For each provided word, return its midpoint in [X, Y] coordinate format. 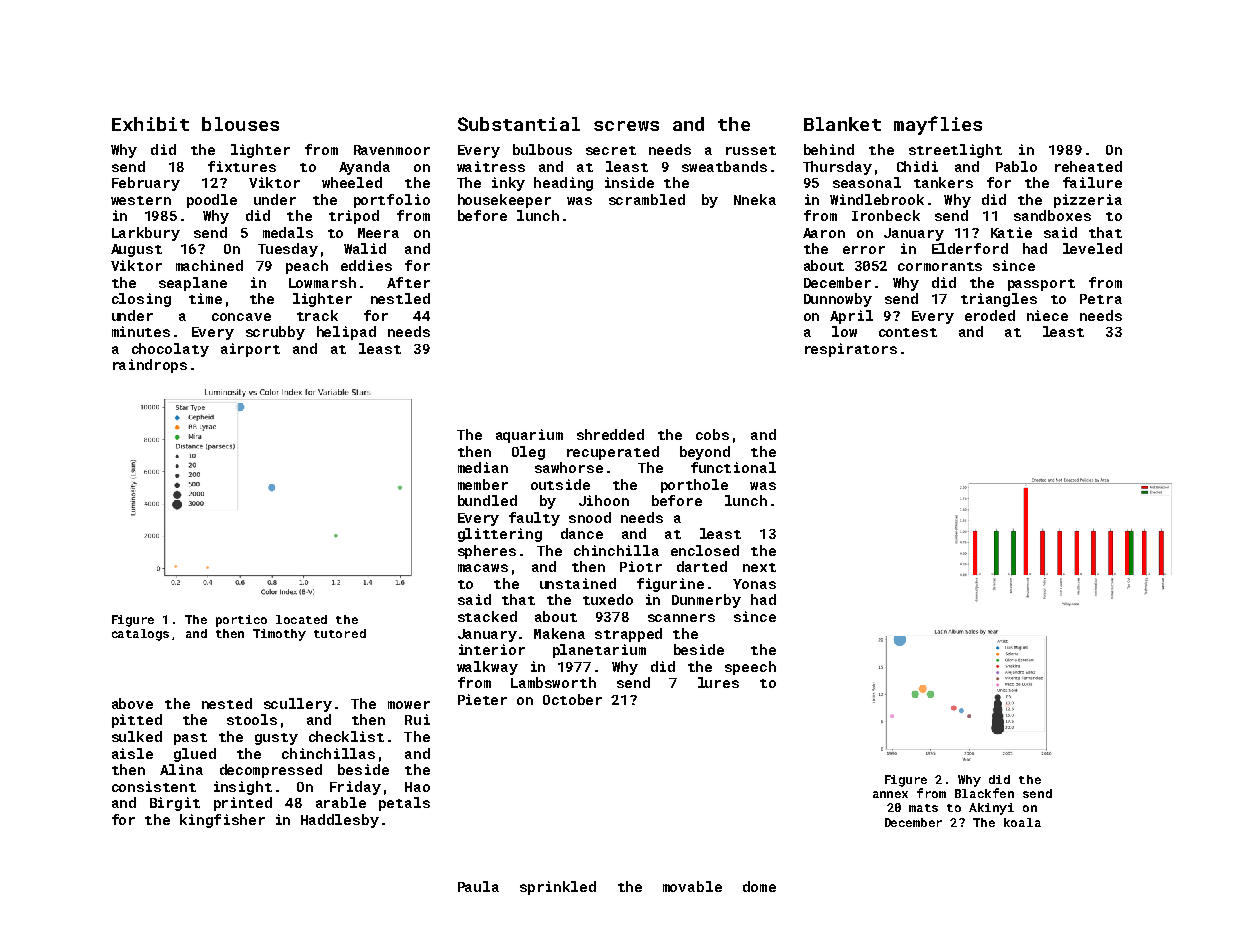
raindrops [150, 366]
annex [890, 794]
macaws [483, 568]
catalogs [140, 635]
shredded [610, 434]
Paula [478, 886]
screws [626, 126]
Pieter [482, 699]
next [759, 567]
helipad [346, 333]
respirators [851, 350]
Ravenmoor [392, 150]
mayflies [938, 125]
